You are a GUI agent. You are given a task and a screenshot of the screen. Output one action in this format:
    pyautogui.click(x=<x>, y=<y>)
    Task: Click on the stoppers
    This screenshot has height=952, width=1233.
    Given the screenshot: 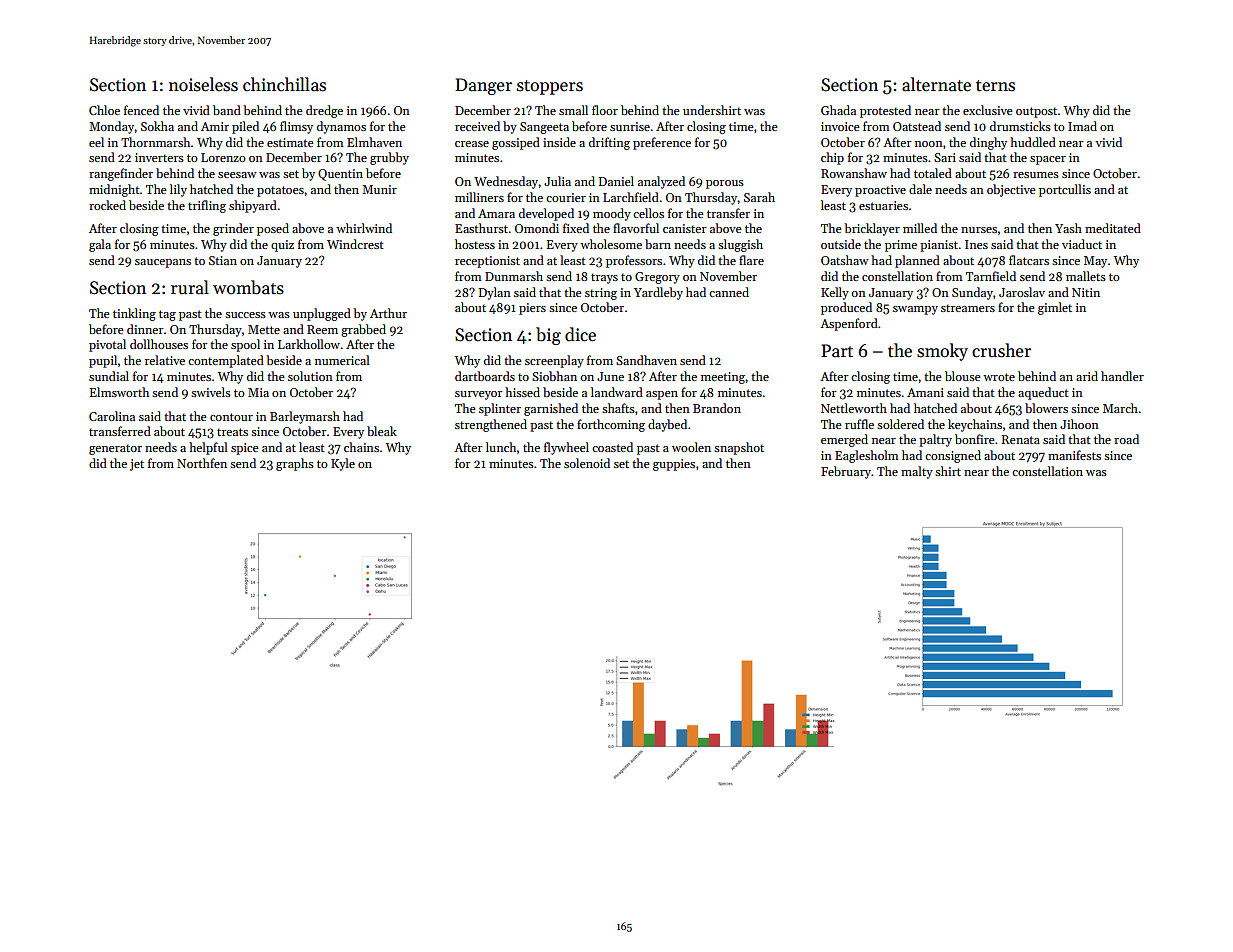 What is the action you would take?
    pyautogui.click(x=550, y=87)
